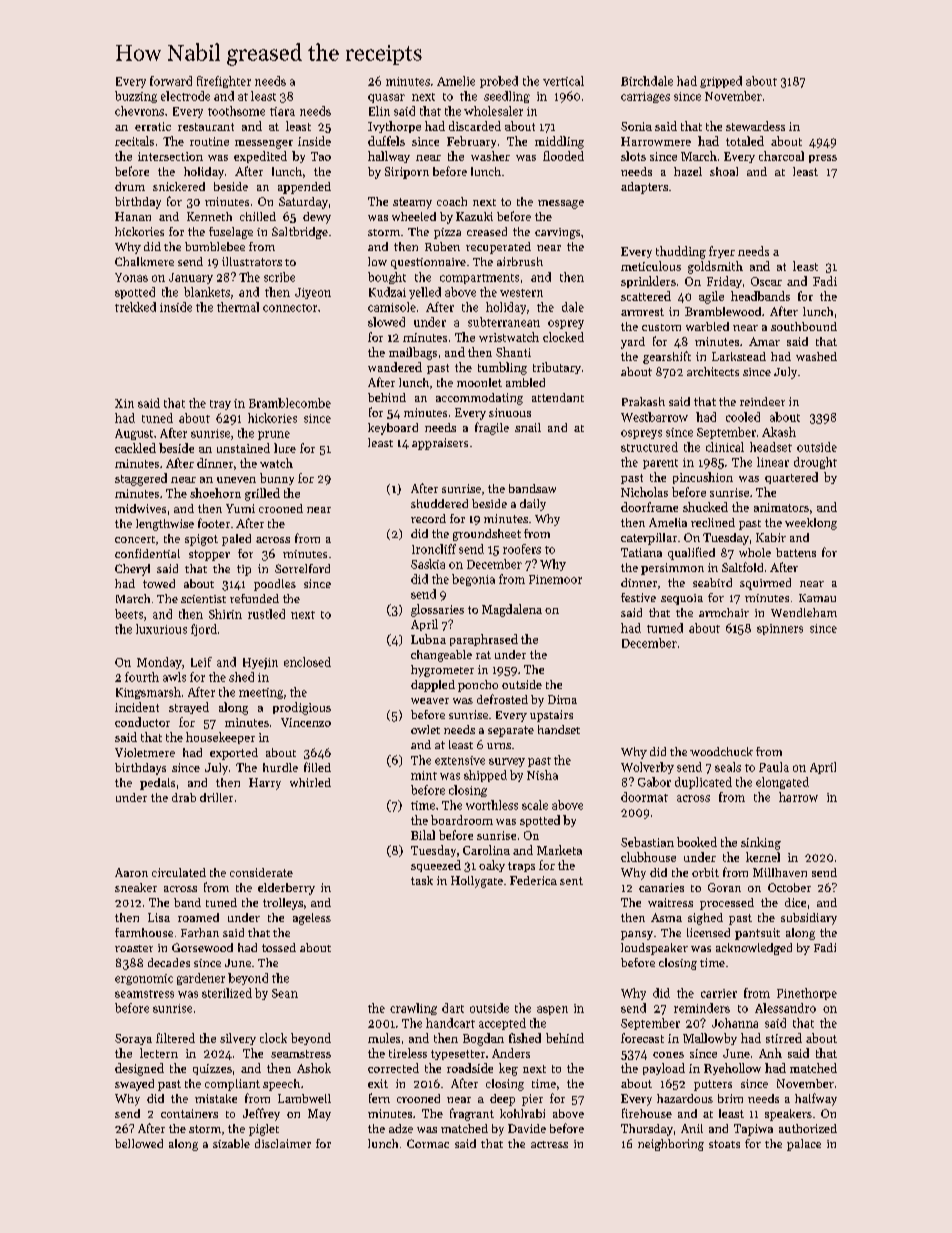 Image resolution: width=952 pixels, height=1233 pixels. Describe the element at coordinates (144, 979) in the screenshot. I see `ergonomic` at that location.
